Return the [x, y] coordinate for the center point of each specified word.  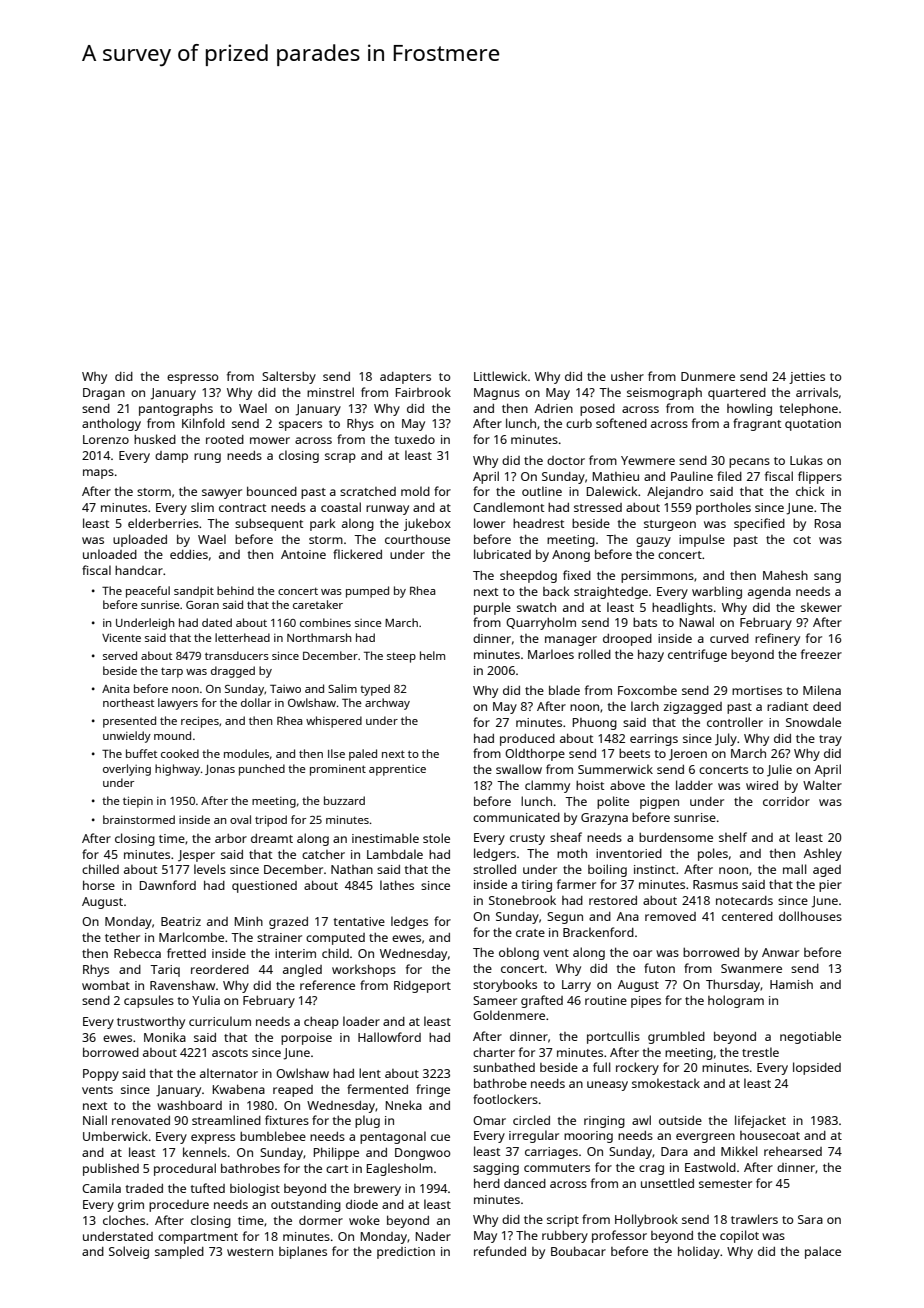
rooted [225, 439]
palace [823, 1252]
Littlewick [500, 376]
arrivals [817, 392]
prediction [406, 1253]
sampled [179, 1252]
